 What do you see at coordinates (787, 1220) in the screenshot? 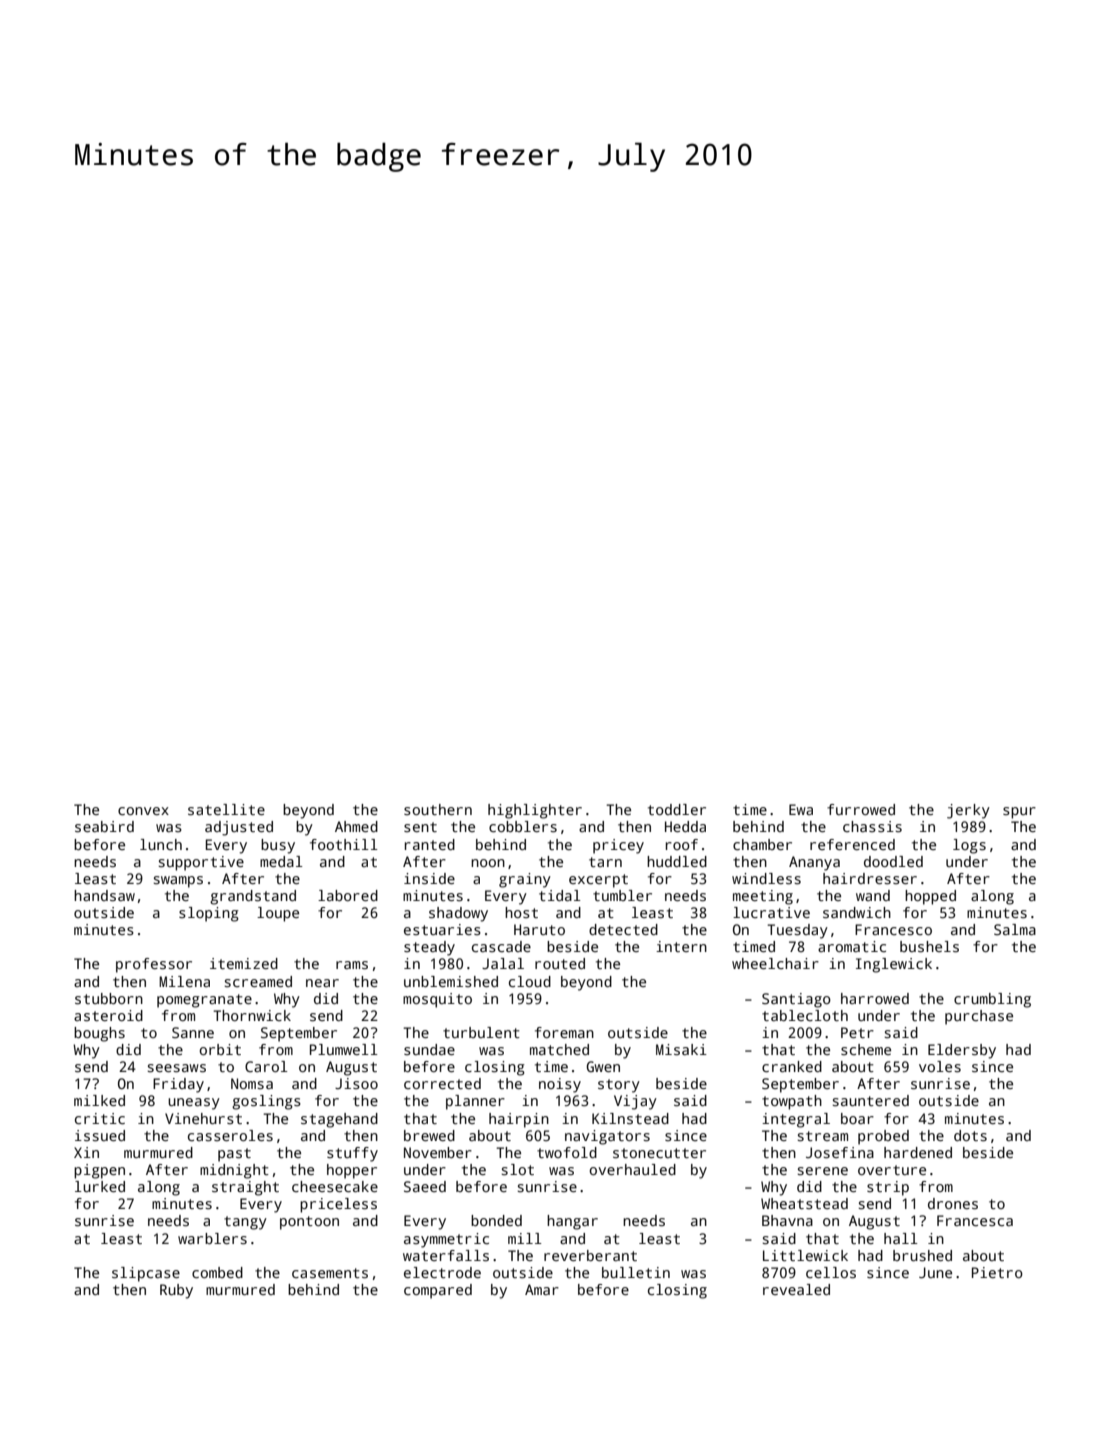
I see `Bhavna` at bounding box center [787, 1220].
